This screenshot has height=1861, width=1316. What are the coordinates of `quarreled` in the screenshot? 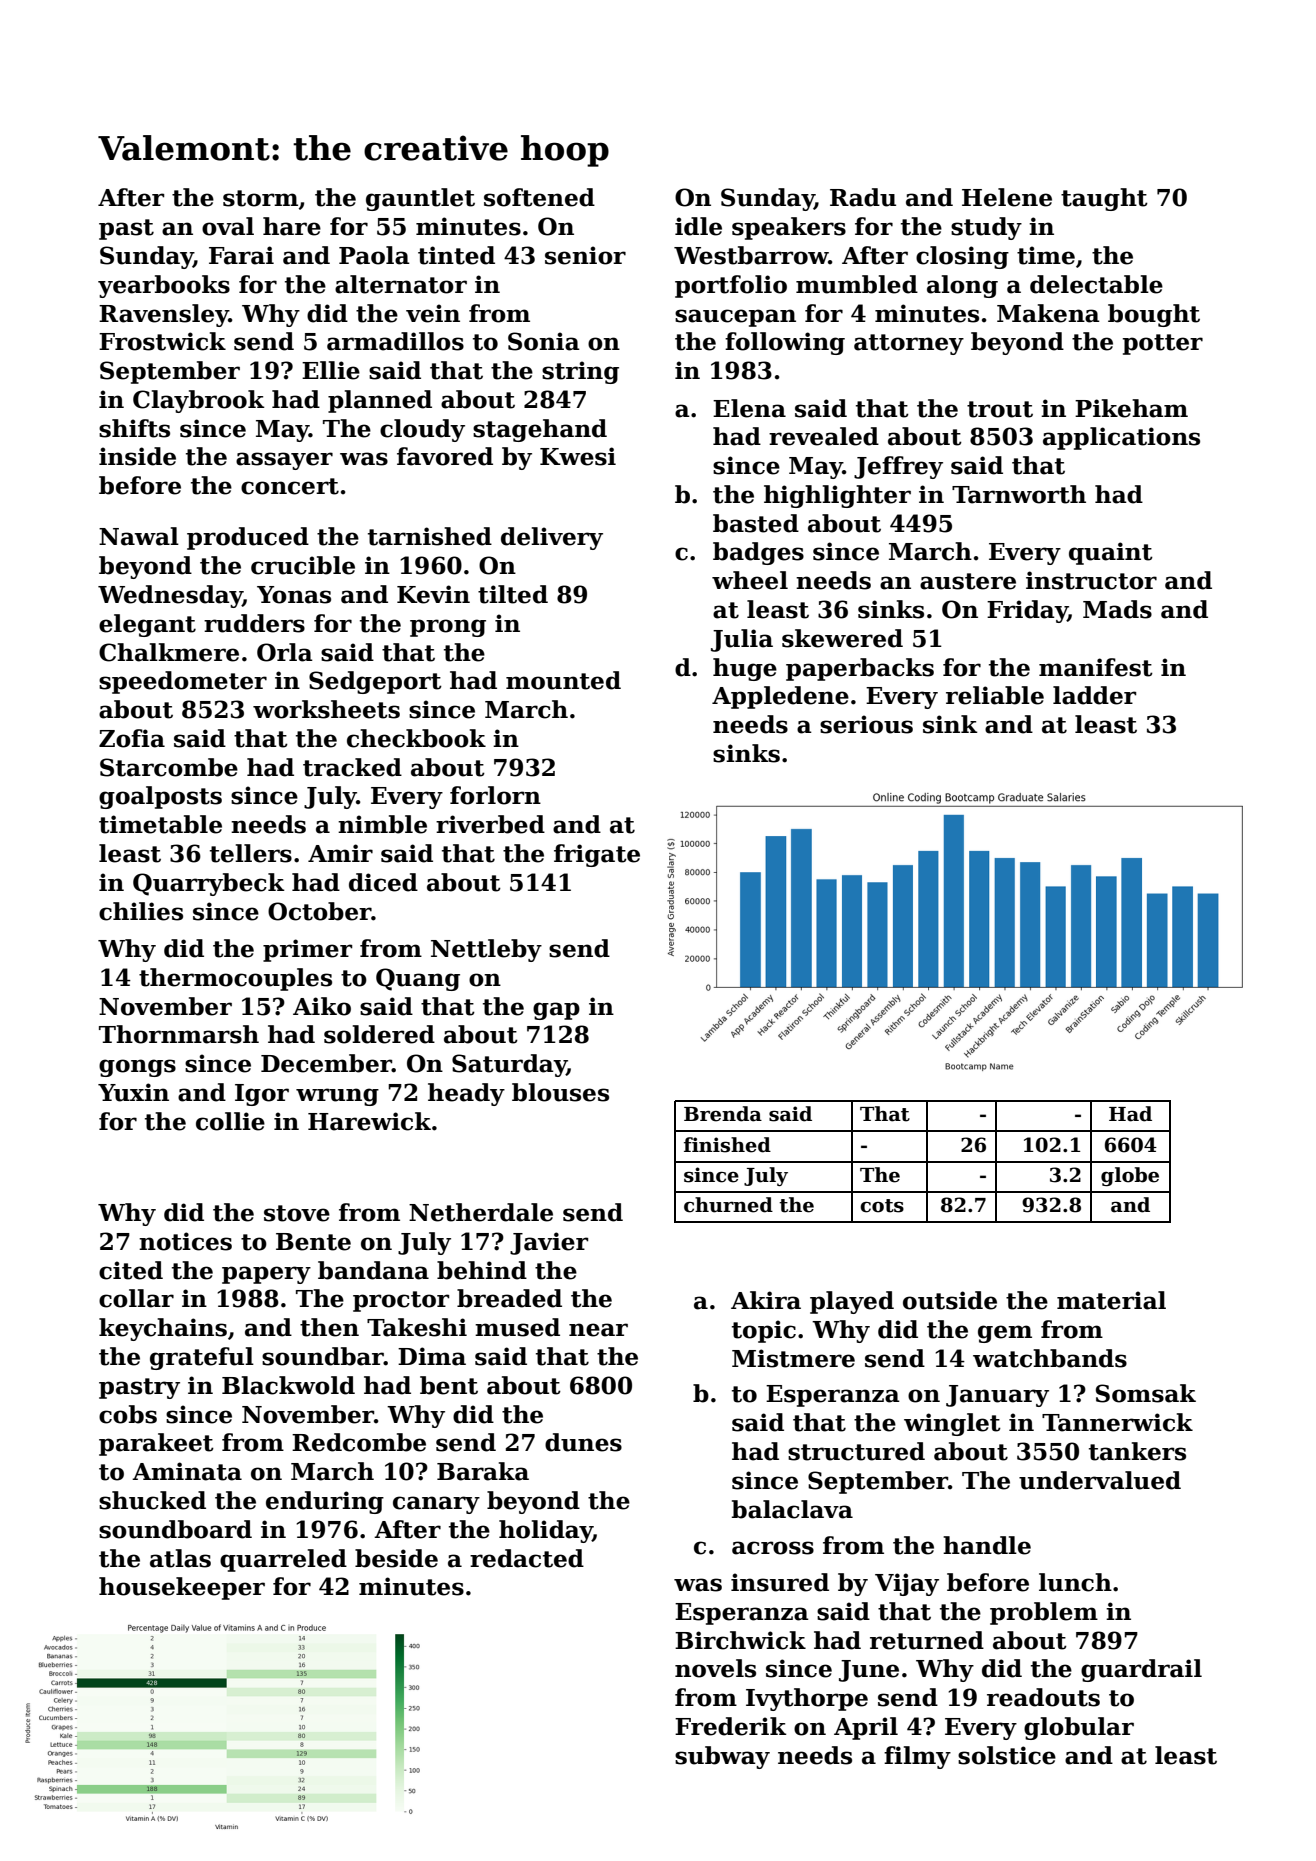 It's located at (283, 1560).
